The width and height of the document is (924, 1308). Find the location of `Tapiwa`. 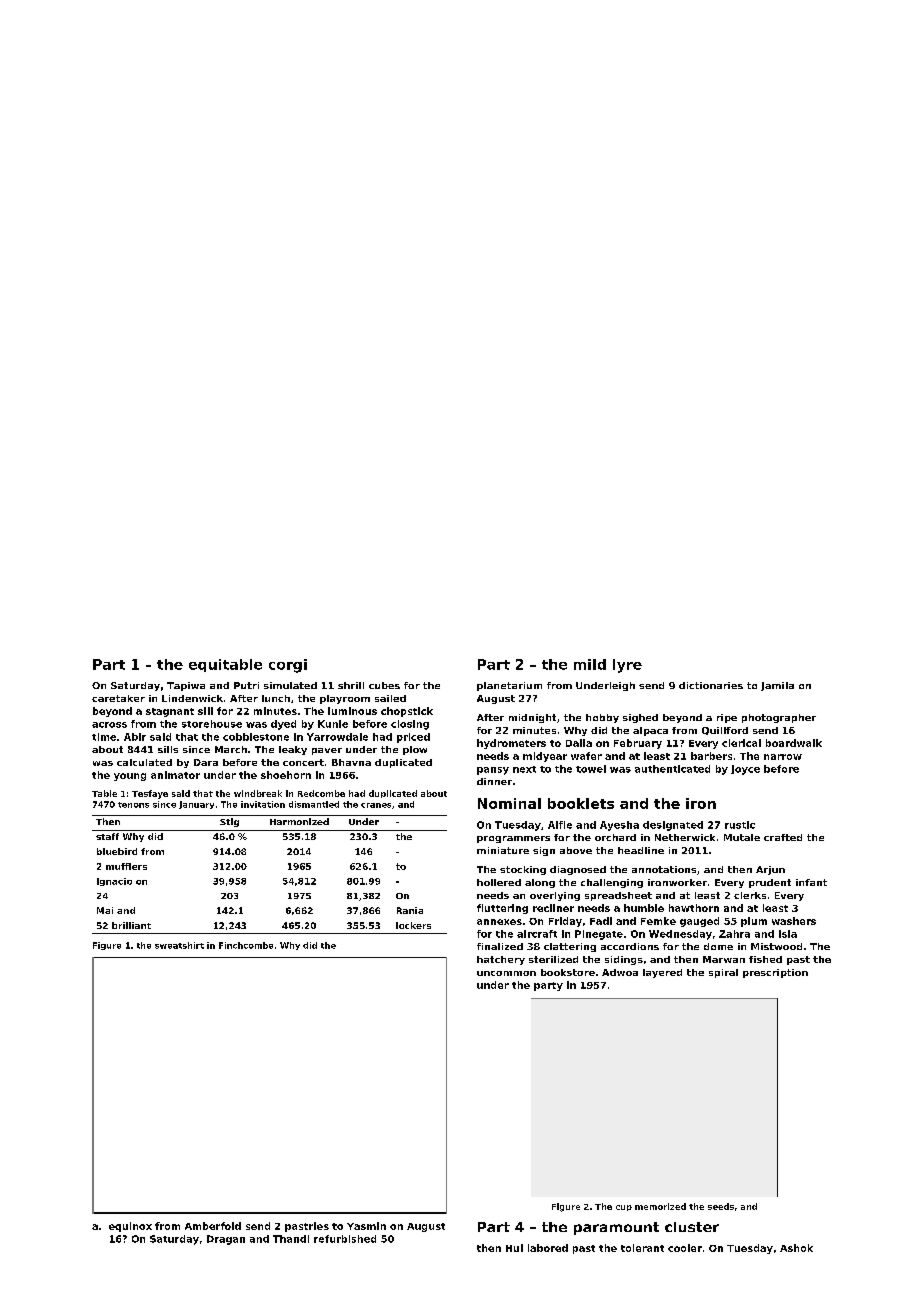

Tapiwa is located at coordinates (186, 686).
